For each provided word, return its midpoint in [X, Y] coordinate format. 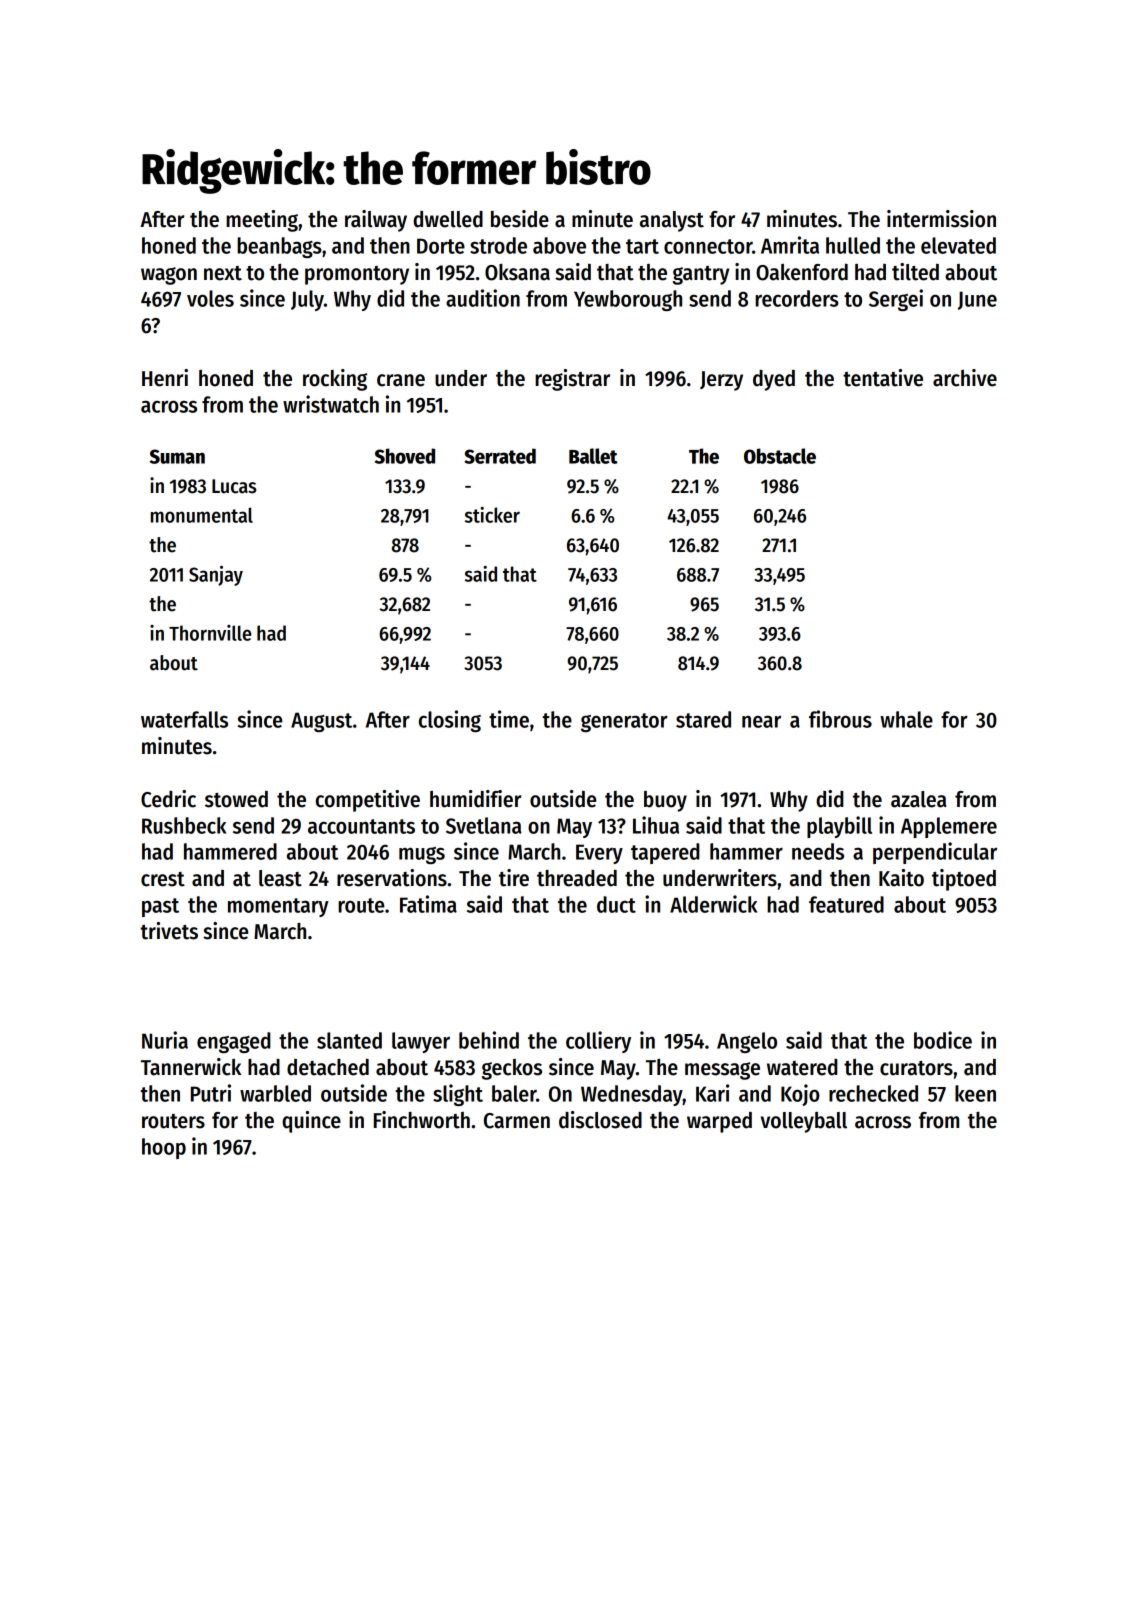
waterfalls [184, 719]
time [509, 719]
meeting [262, 221]
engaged [234, 1042]
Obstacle [780, 456]
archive [965, 378]
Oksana [517, 272]
